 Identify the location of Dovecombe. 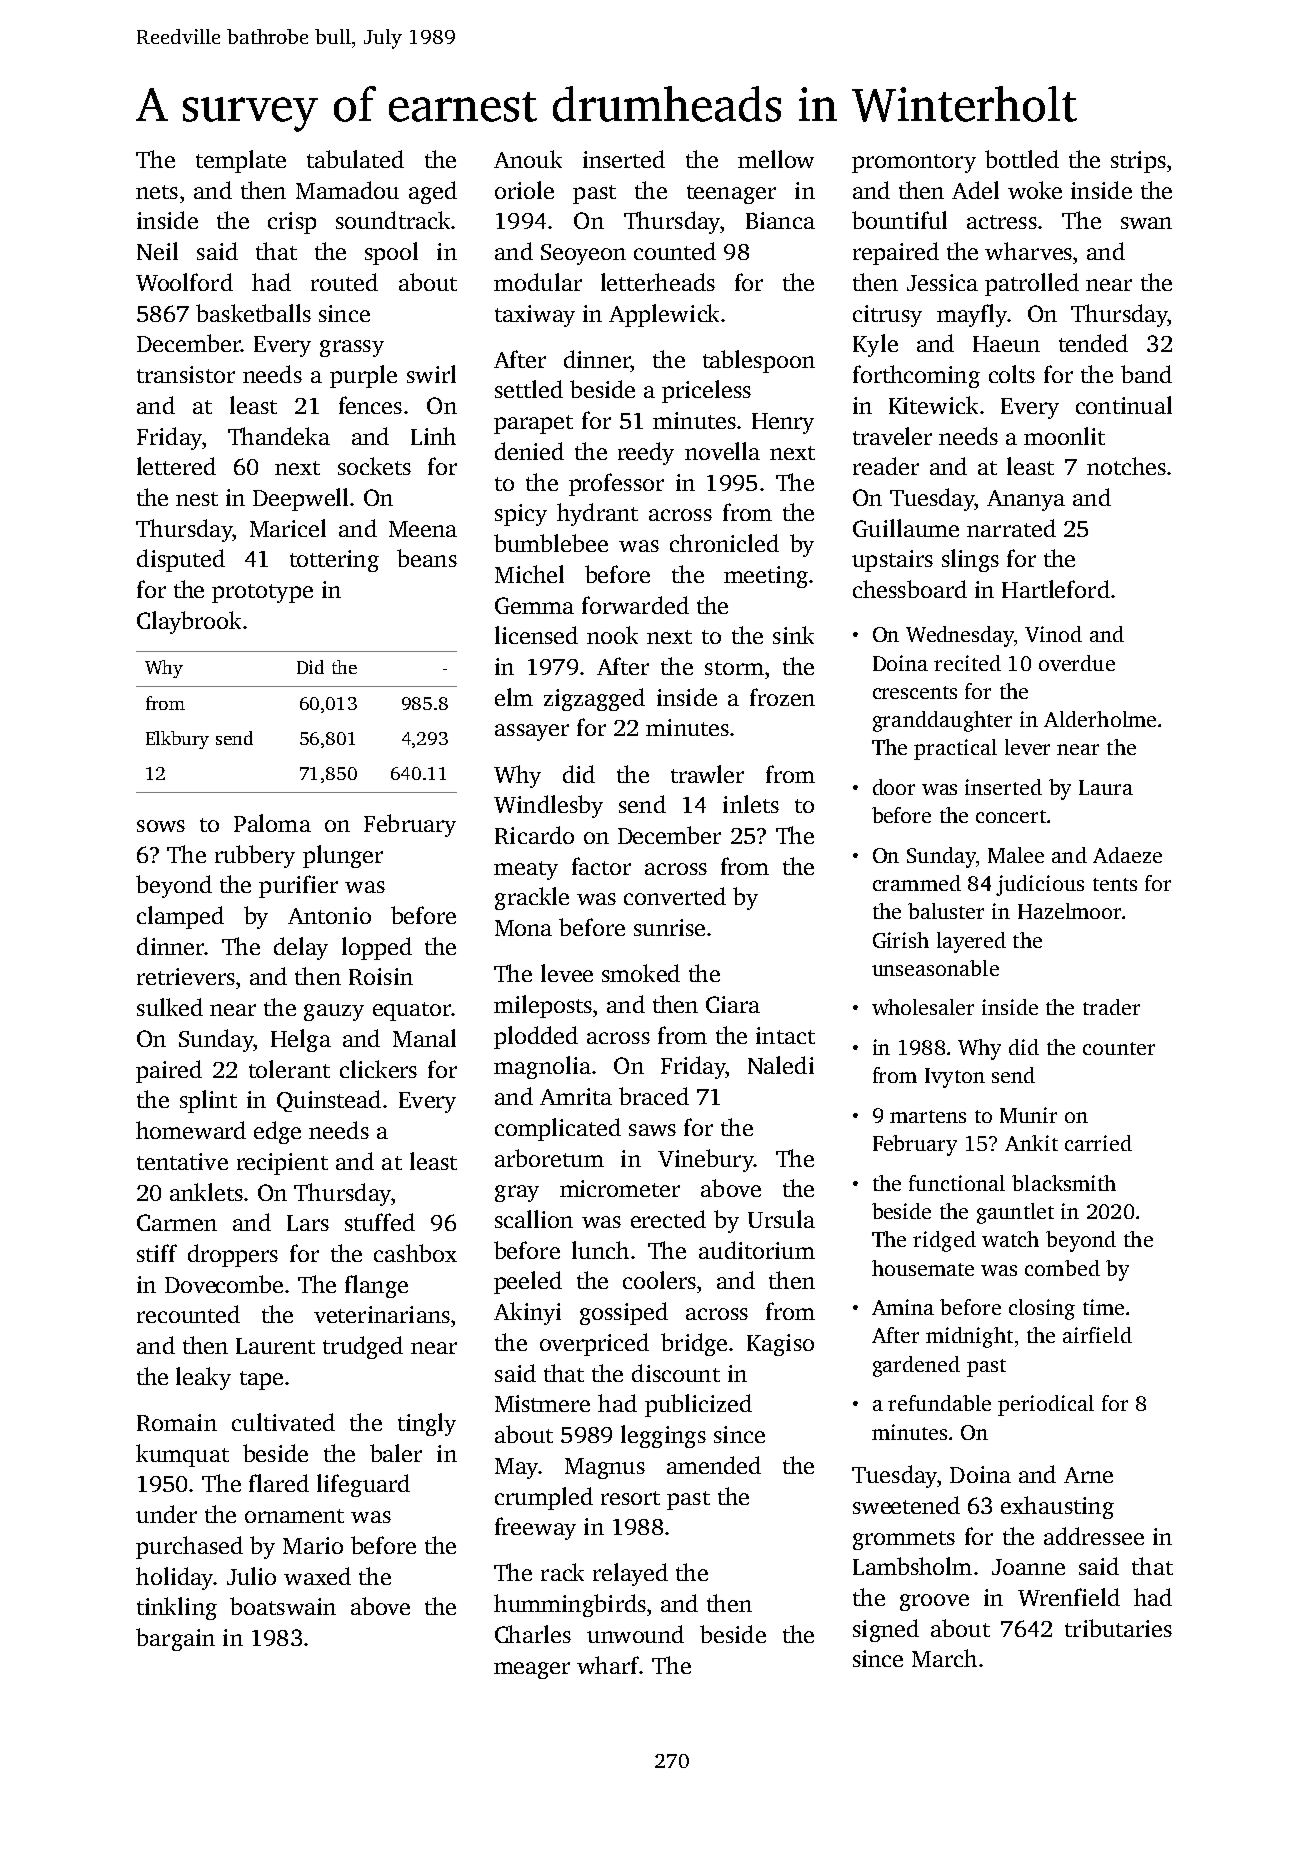
(224, 1284).
